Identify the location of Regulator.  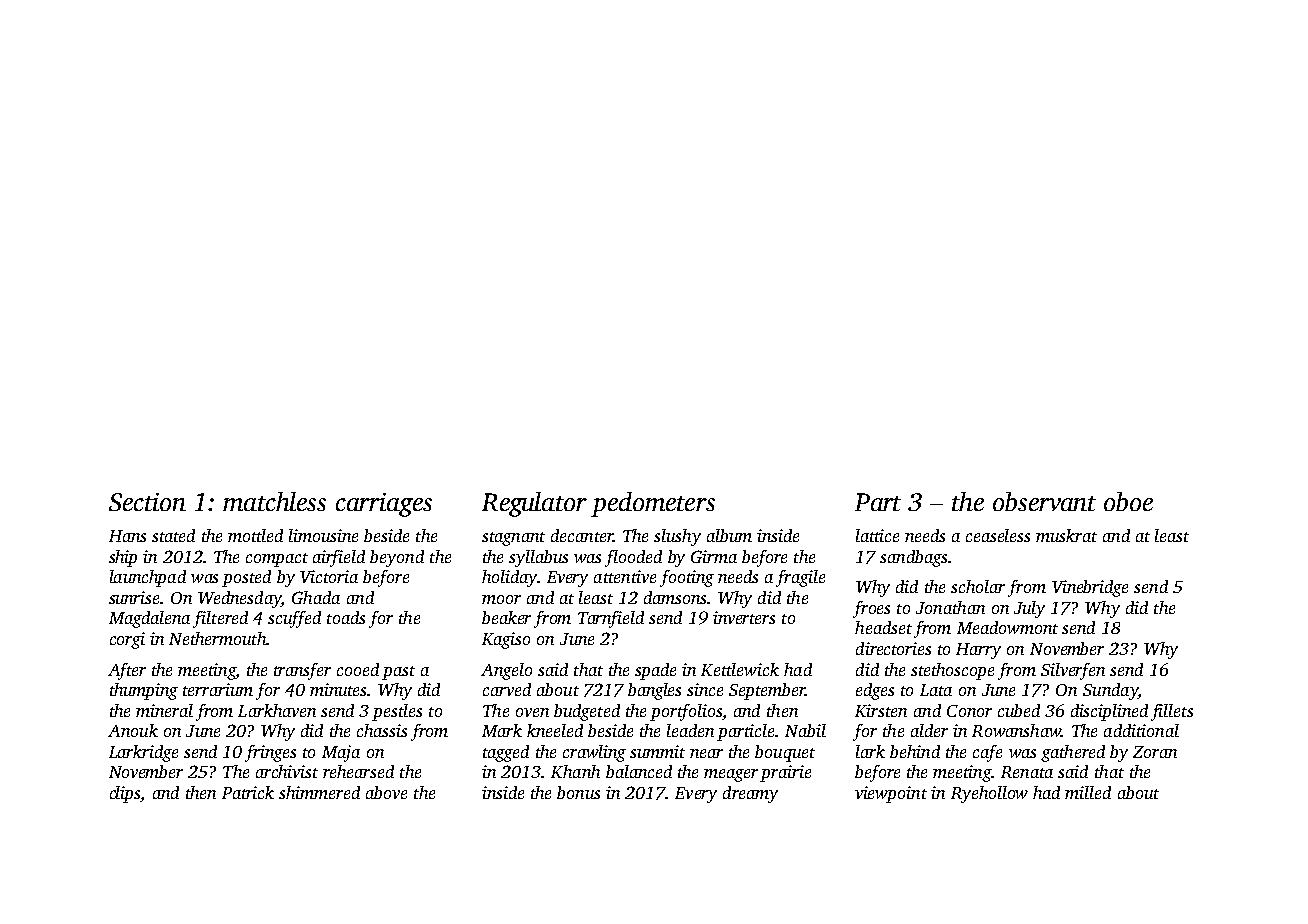
(534, 504).
